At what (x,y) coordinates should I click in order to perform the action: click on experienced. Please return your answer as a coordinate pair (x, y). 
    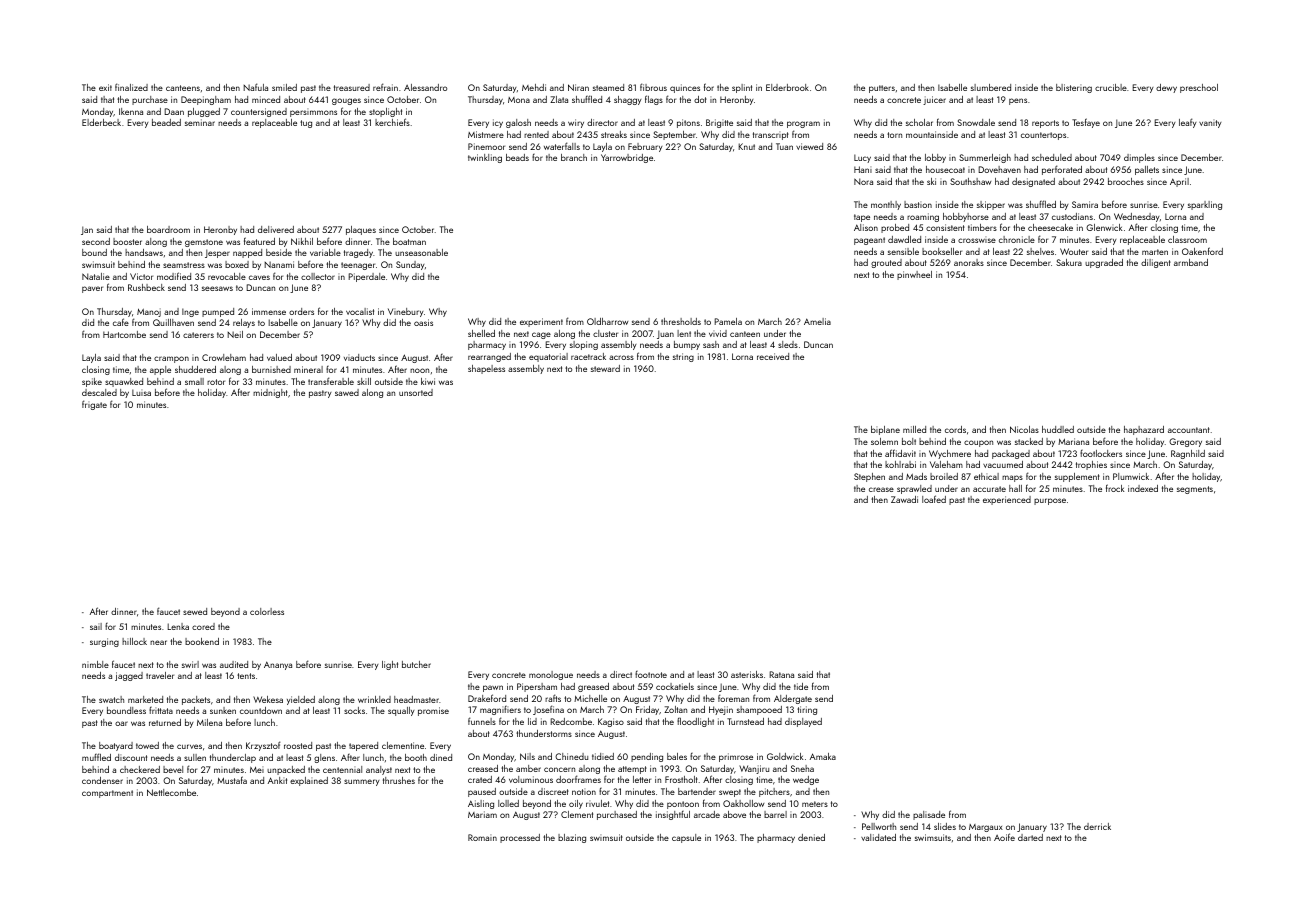
    Looking at the image, I should click on (1007, 500).
